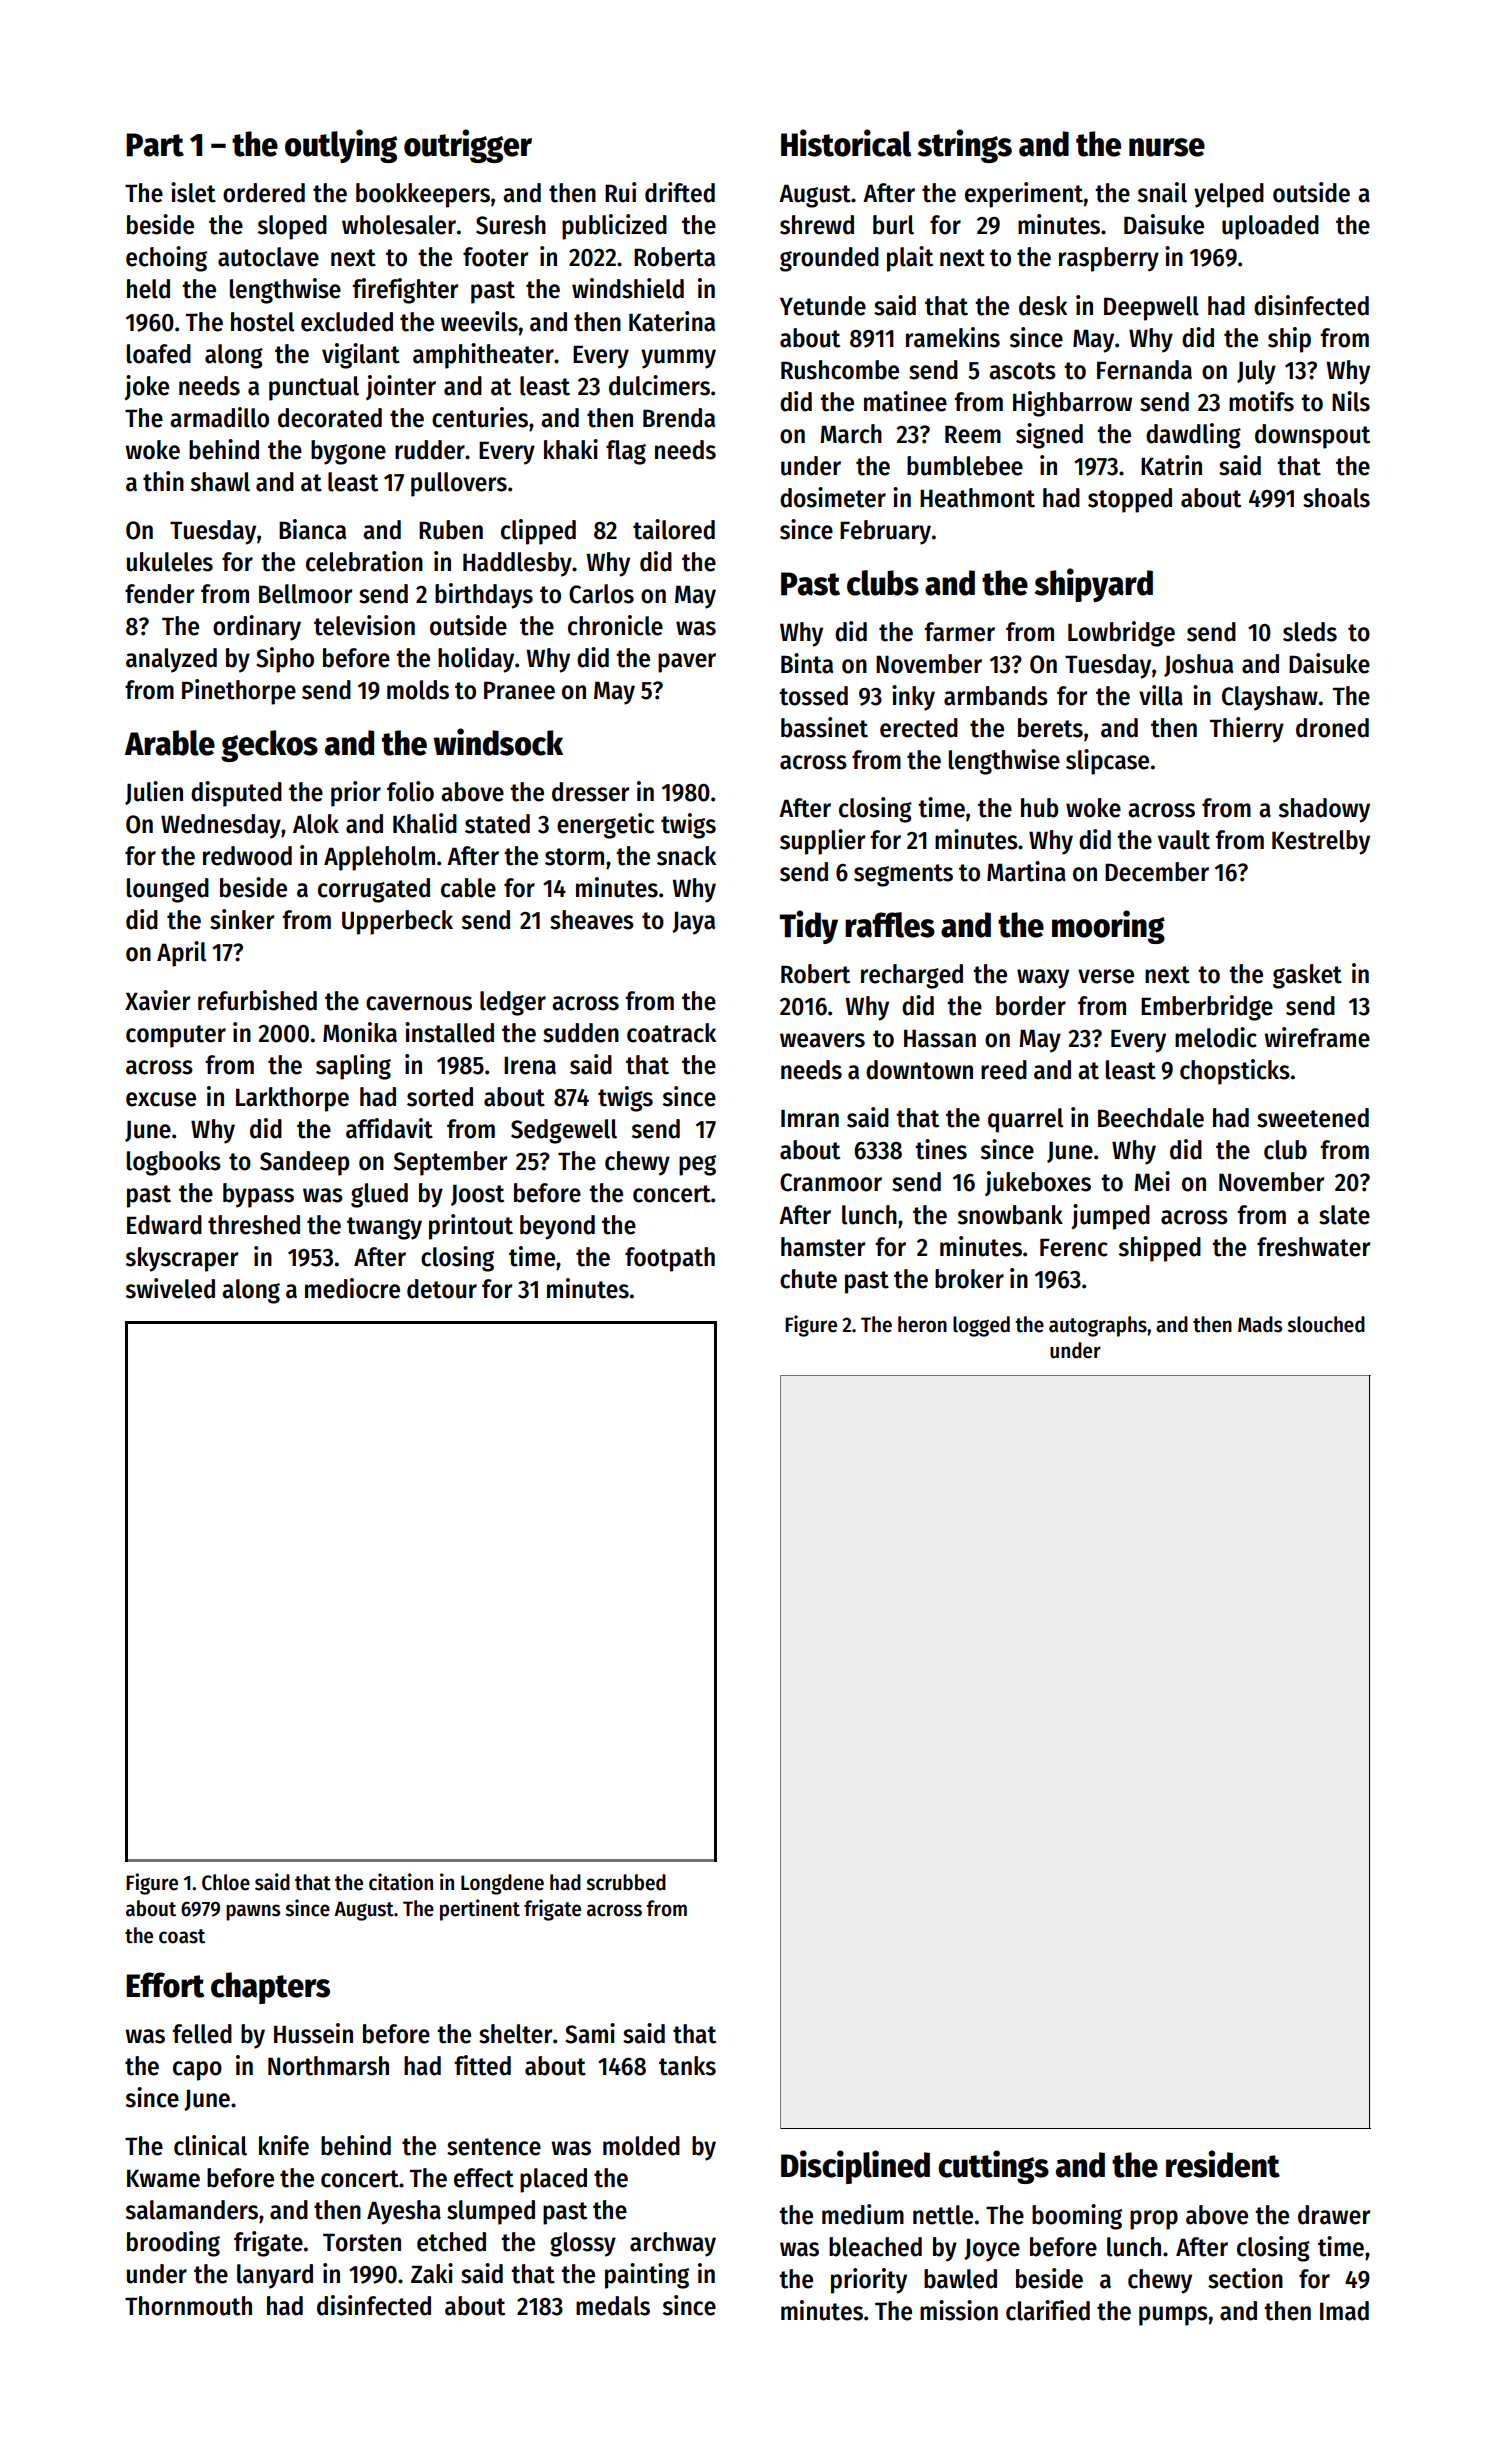 The width and height of the screenshot is (1496, 2464). I want to click on cuttings, so click(993, 2167).
